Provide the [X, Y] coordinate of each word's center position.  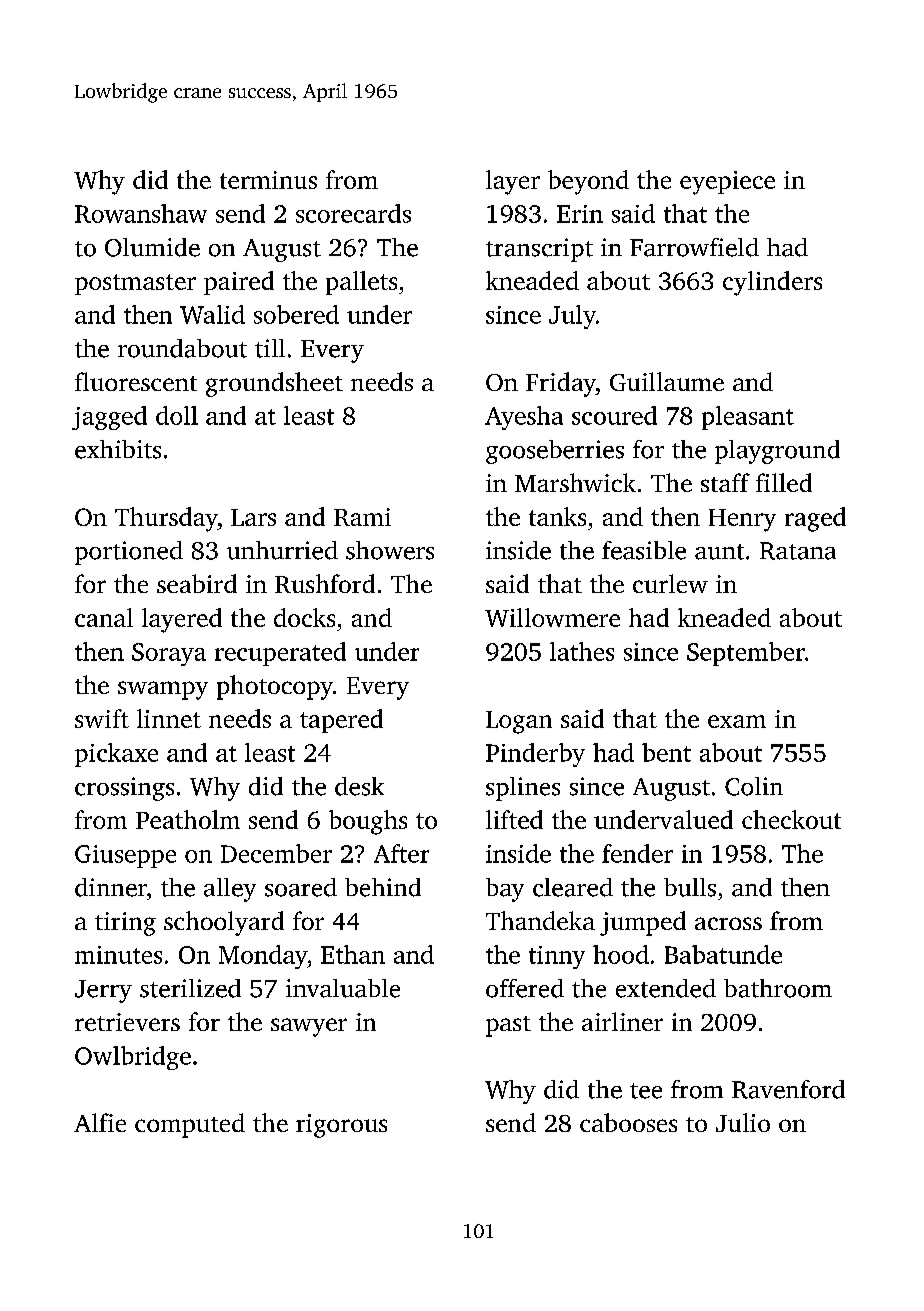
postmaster [135, 284]
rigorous [341, 1126]
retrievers [127, 1022]
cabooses [628, 1122]
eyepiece [727, 183]
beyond [588, 182]
